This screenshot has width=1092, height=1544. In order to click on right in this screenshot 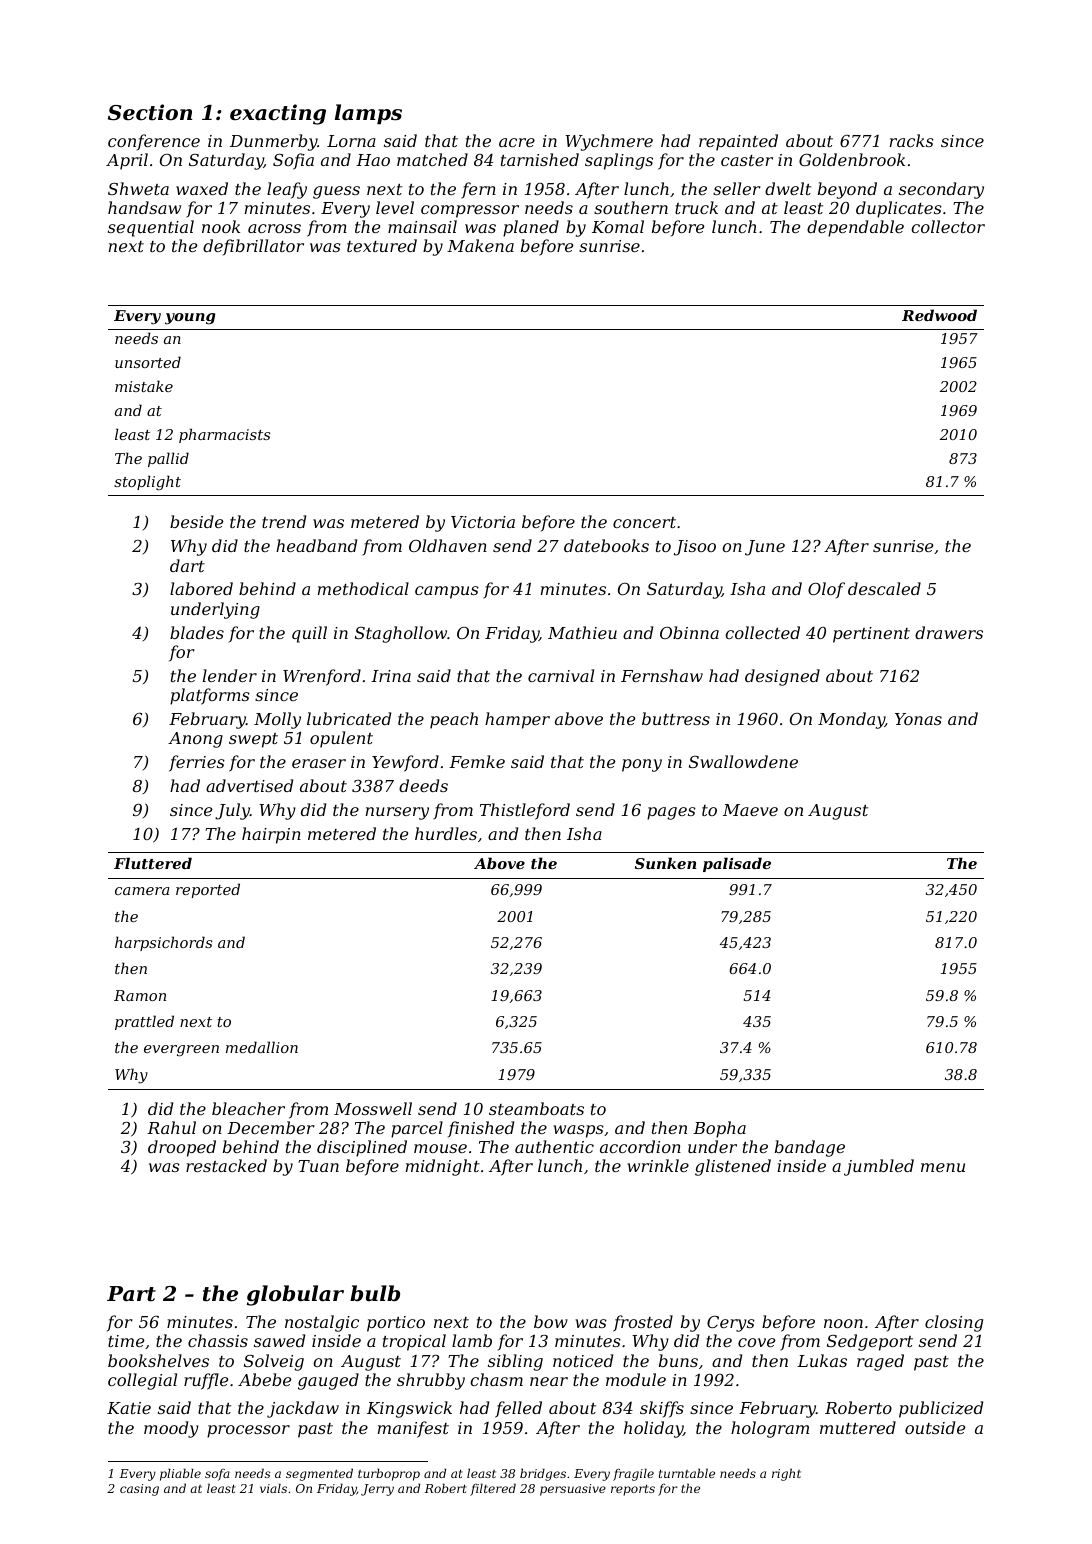, I will do `click(786, 1474)`.
